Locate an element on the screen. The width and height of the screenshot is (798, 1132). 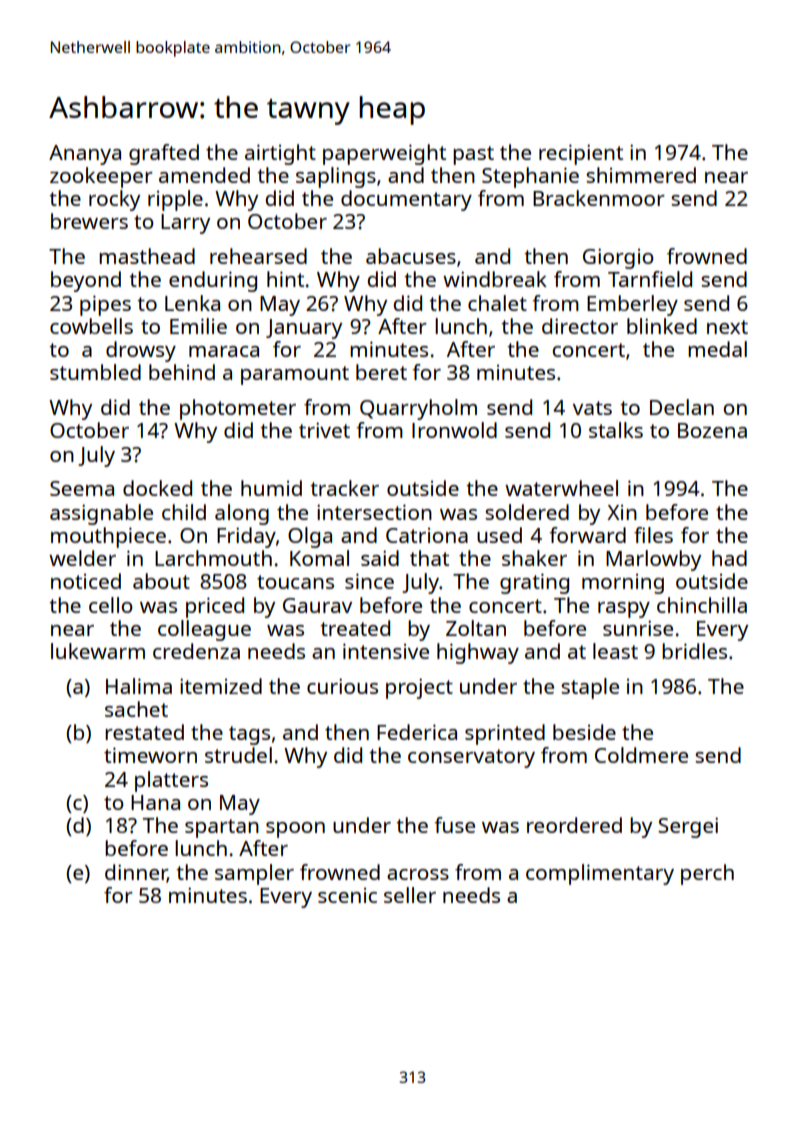
paperweight is located at coordinates (384, 154).
